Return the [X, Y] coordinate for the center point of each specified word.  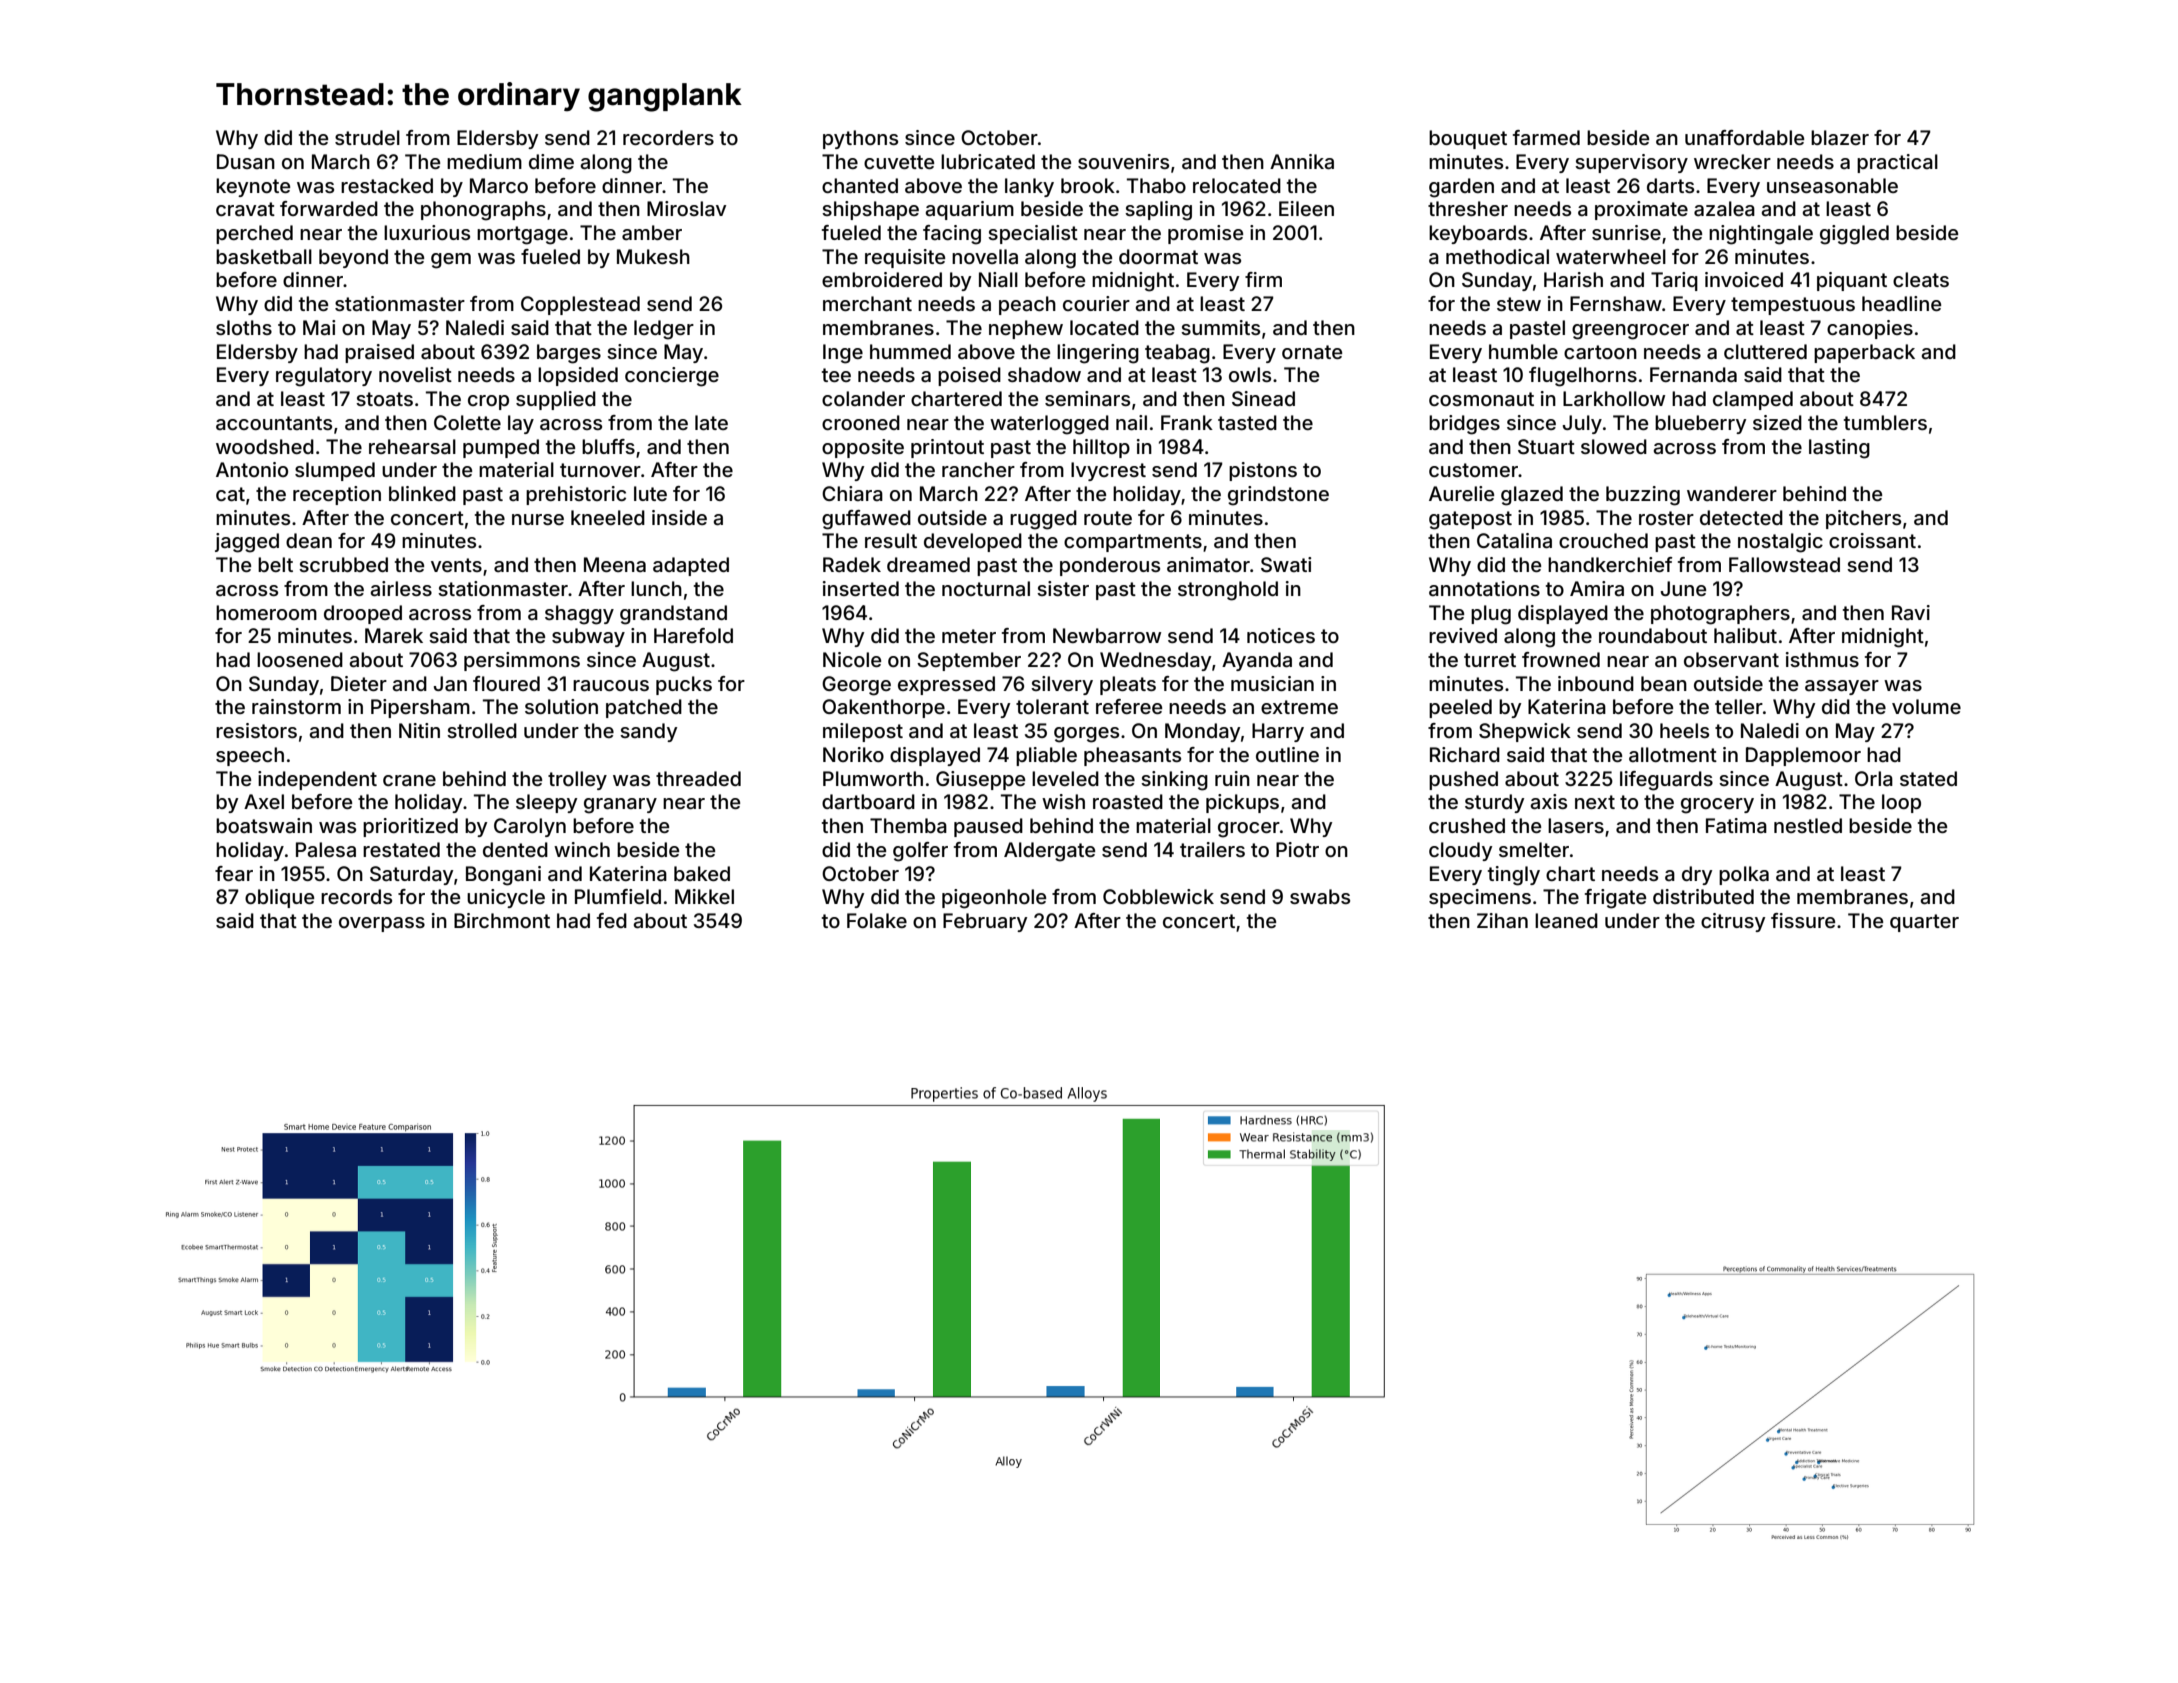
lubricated [988, 161]
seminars [1087, 398]
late [711, 423]
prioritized [410, 827]
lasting [1839, 449]
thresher [1468, 208]
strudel [367, 137]
